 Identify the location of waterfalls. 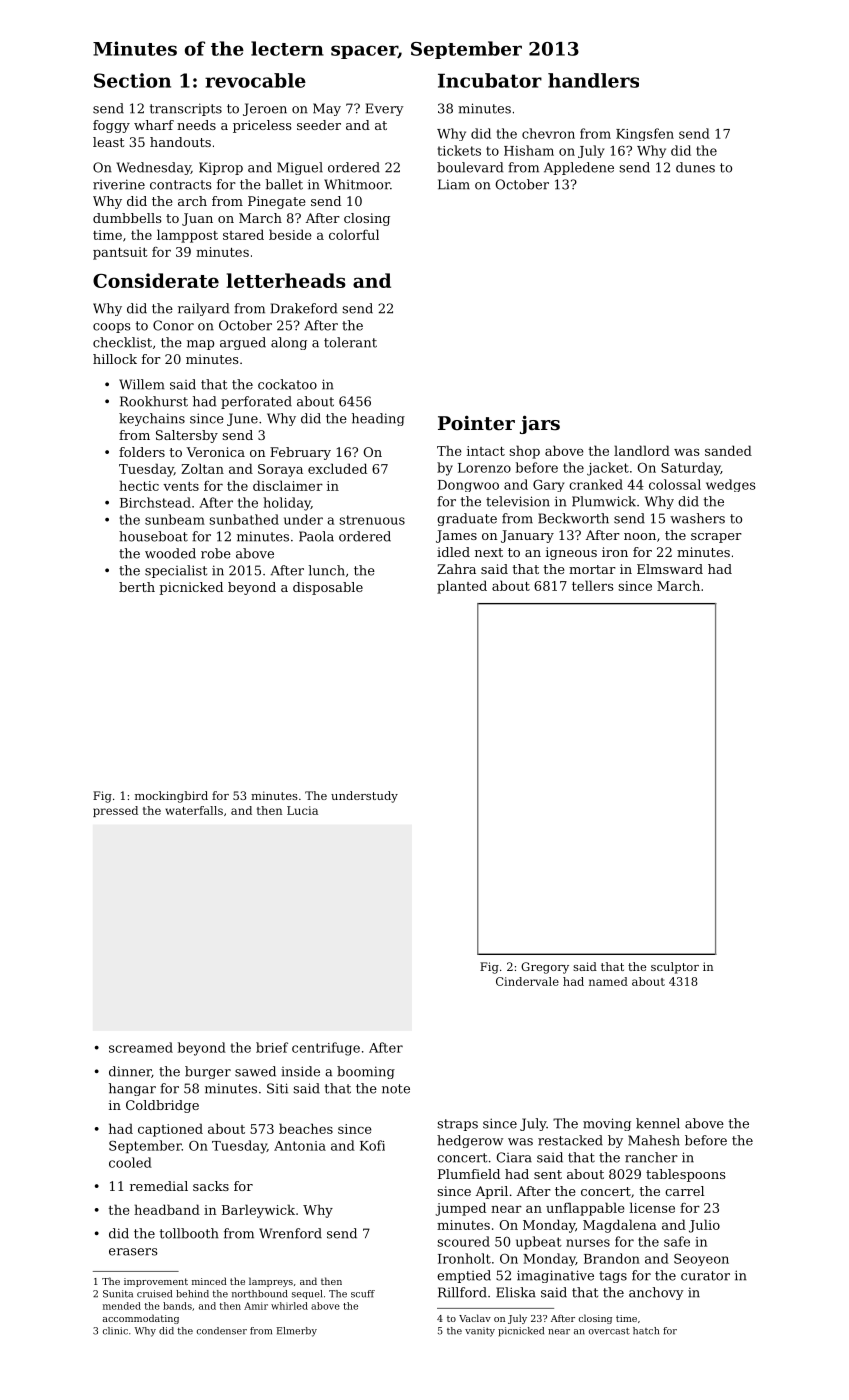
(194, 810).
